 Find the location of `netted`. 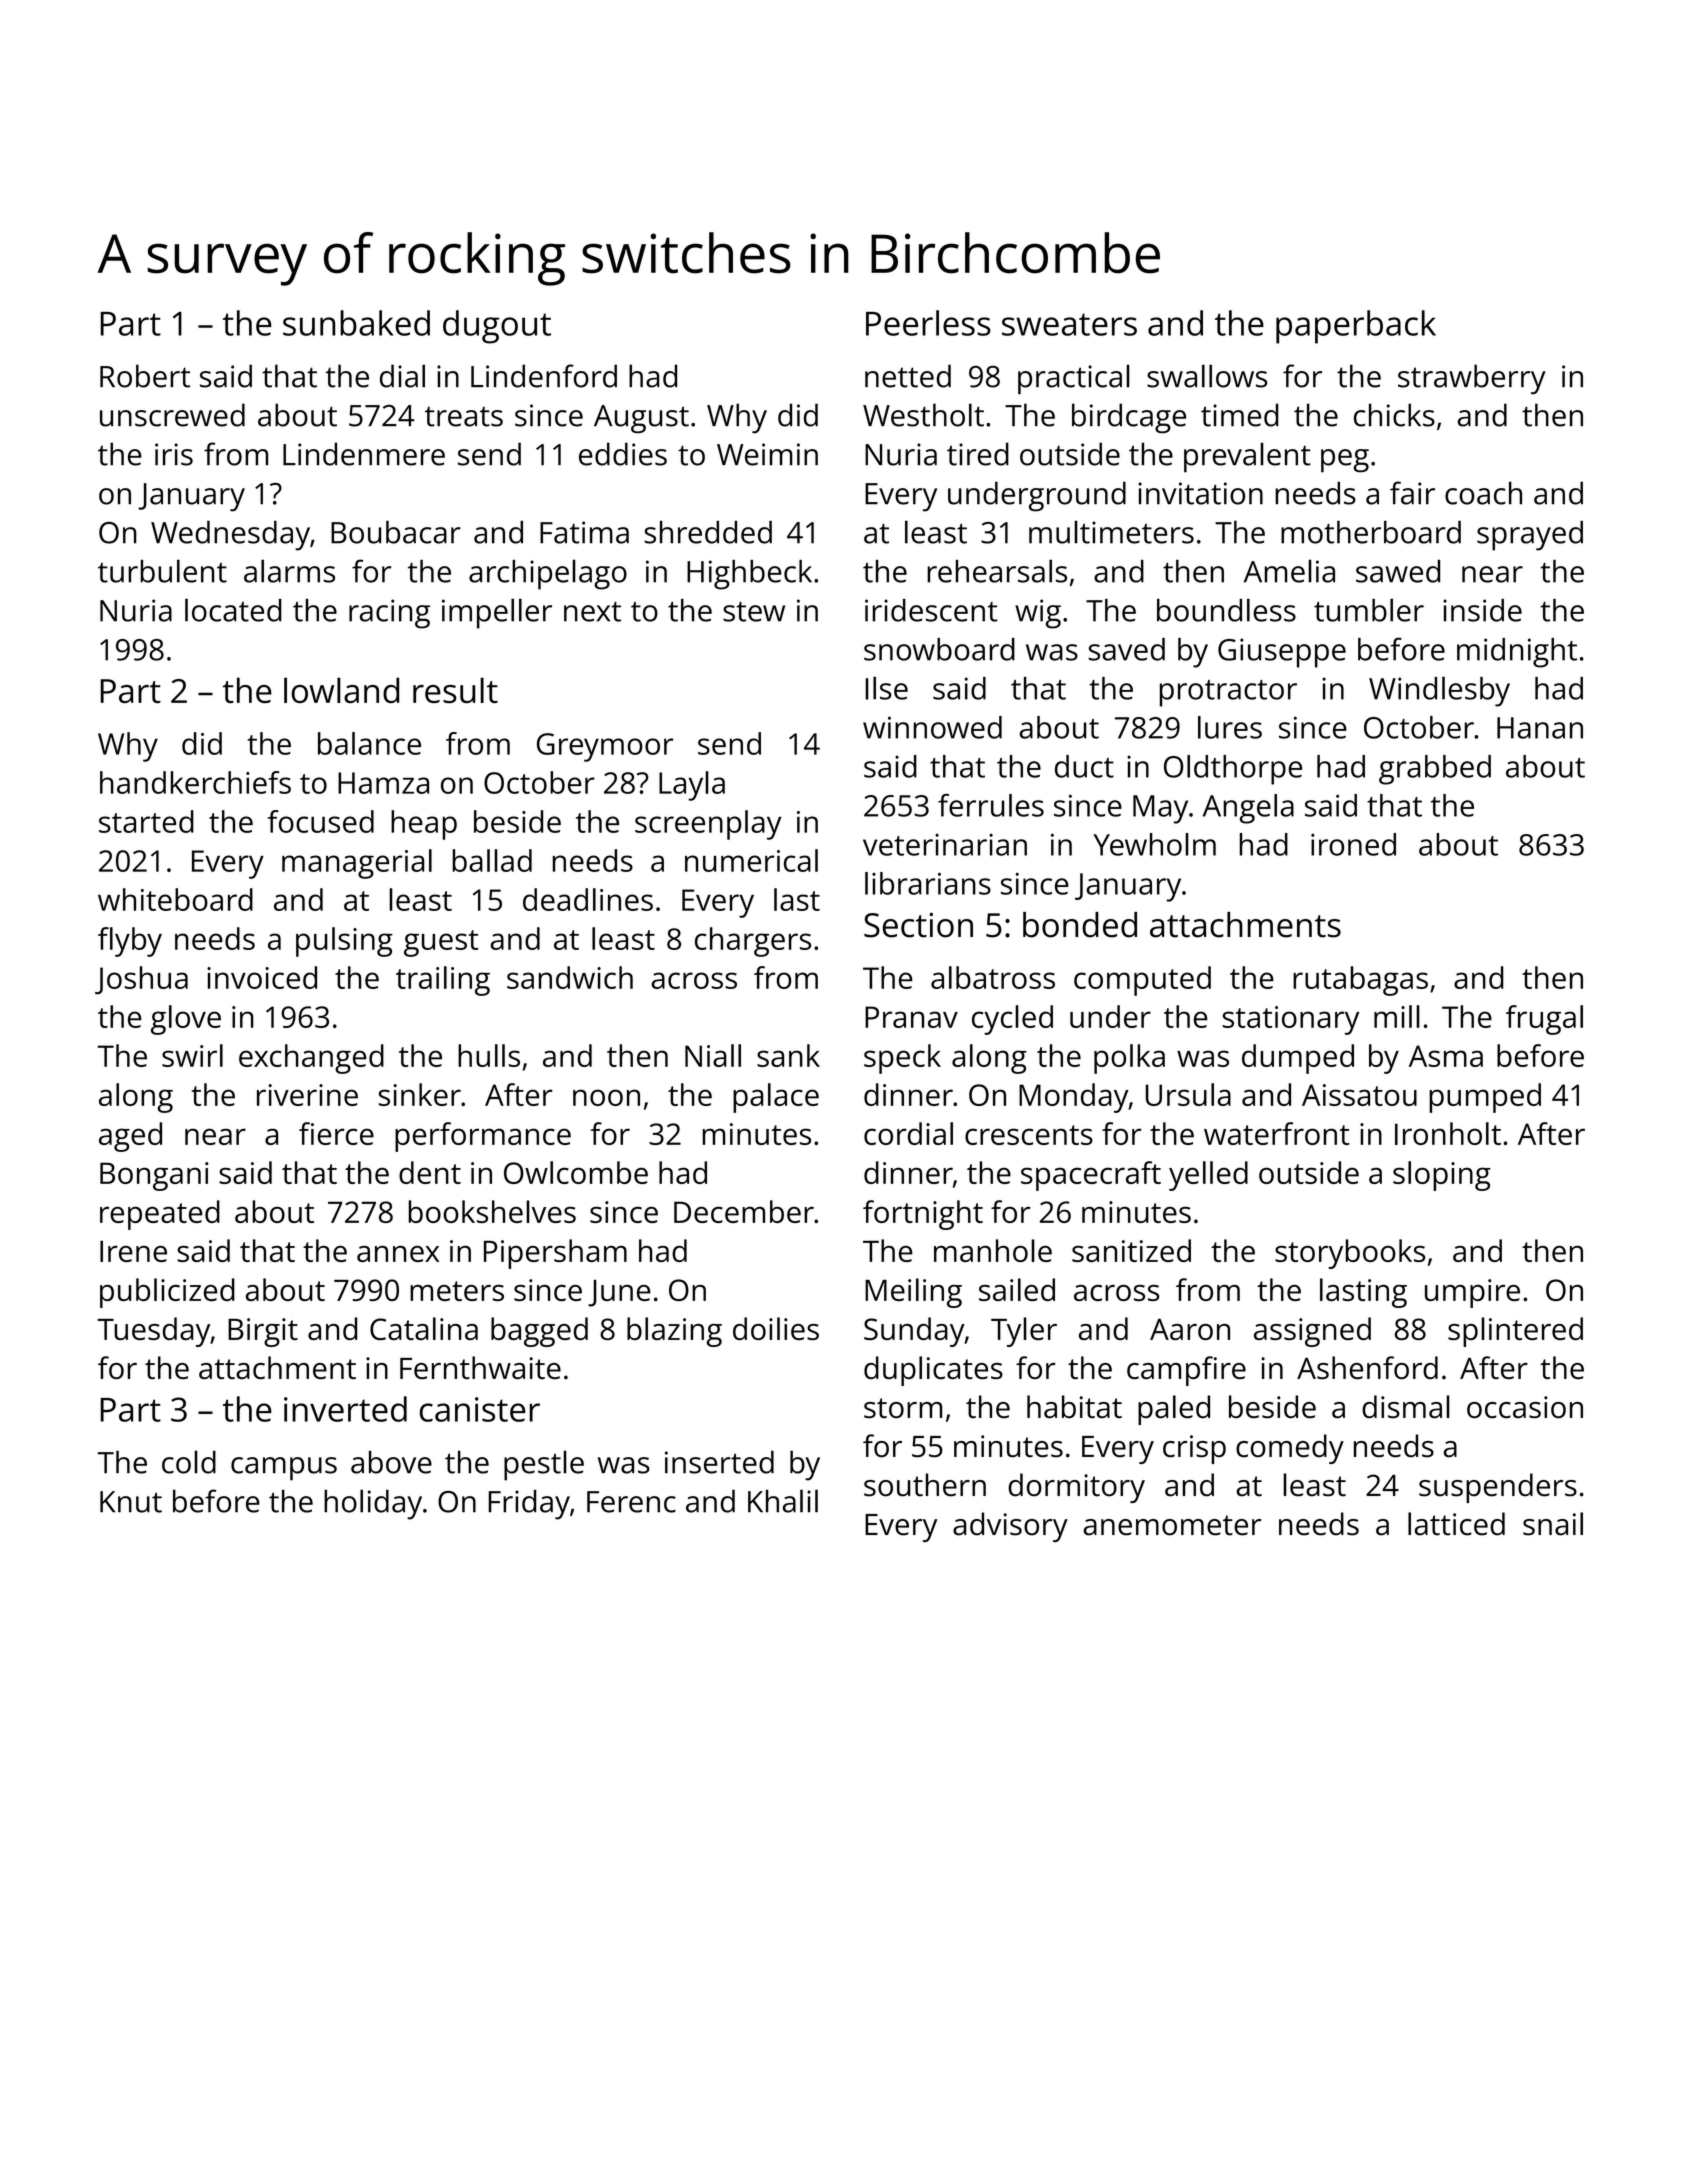

netted is located at coordinates (908, 376).
